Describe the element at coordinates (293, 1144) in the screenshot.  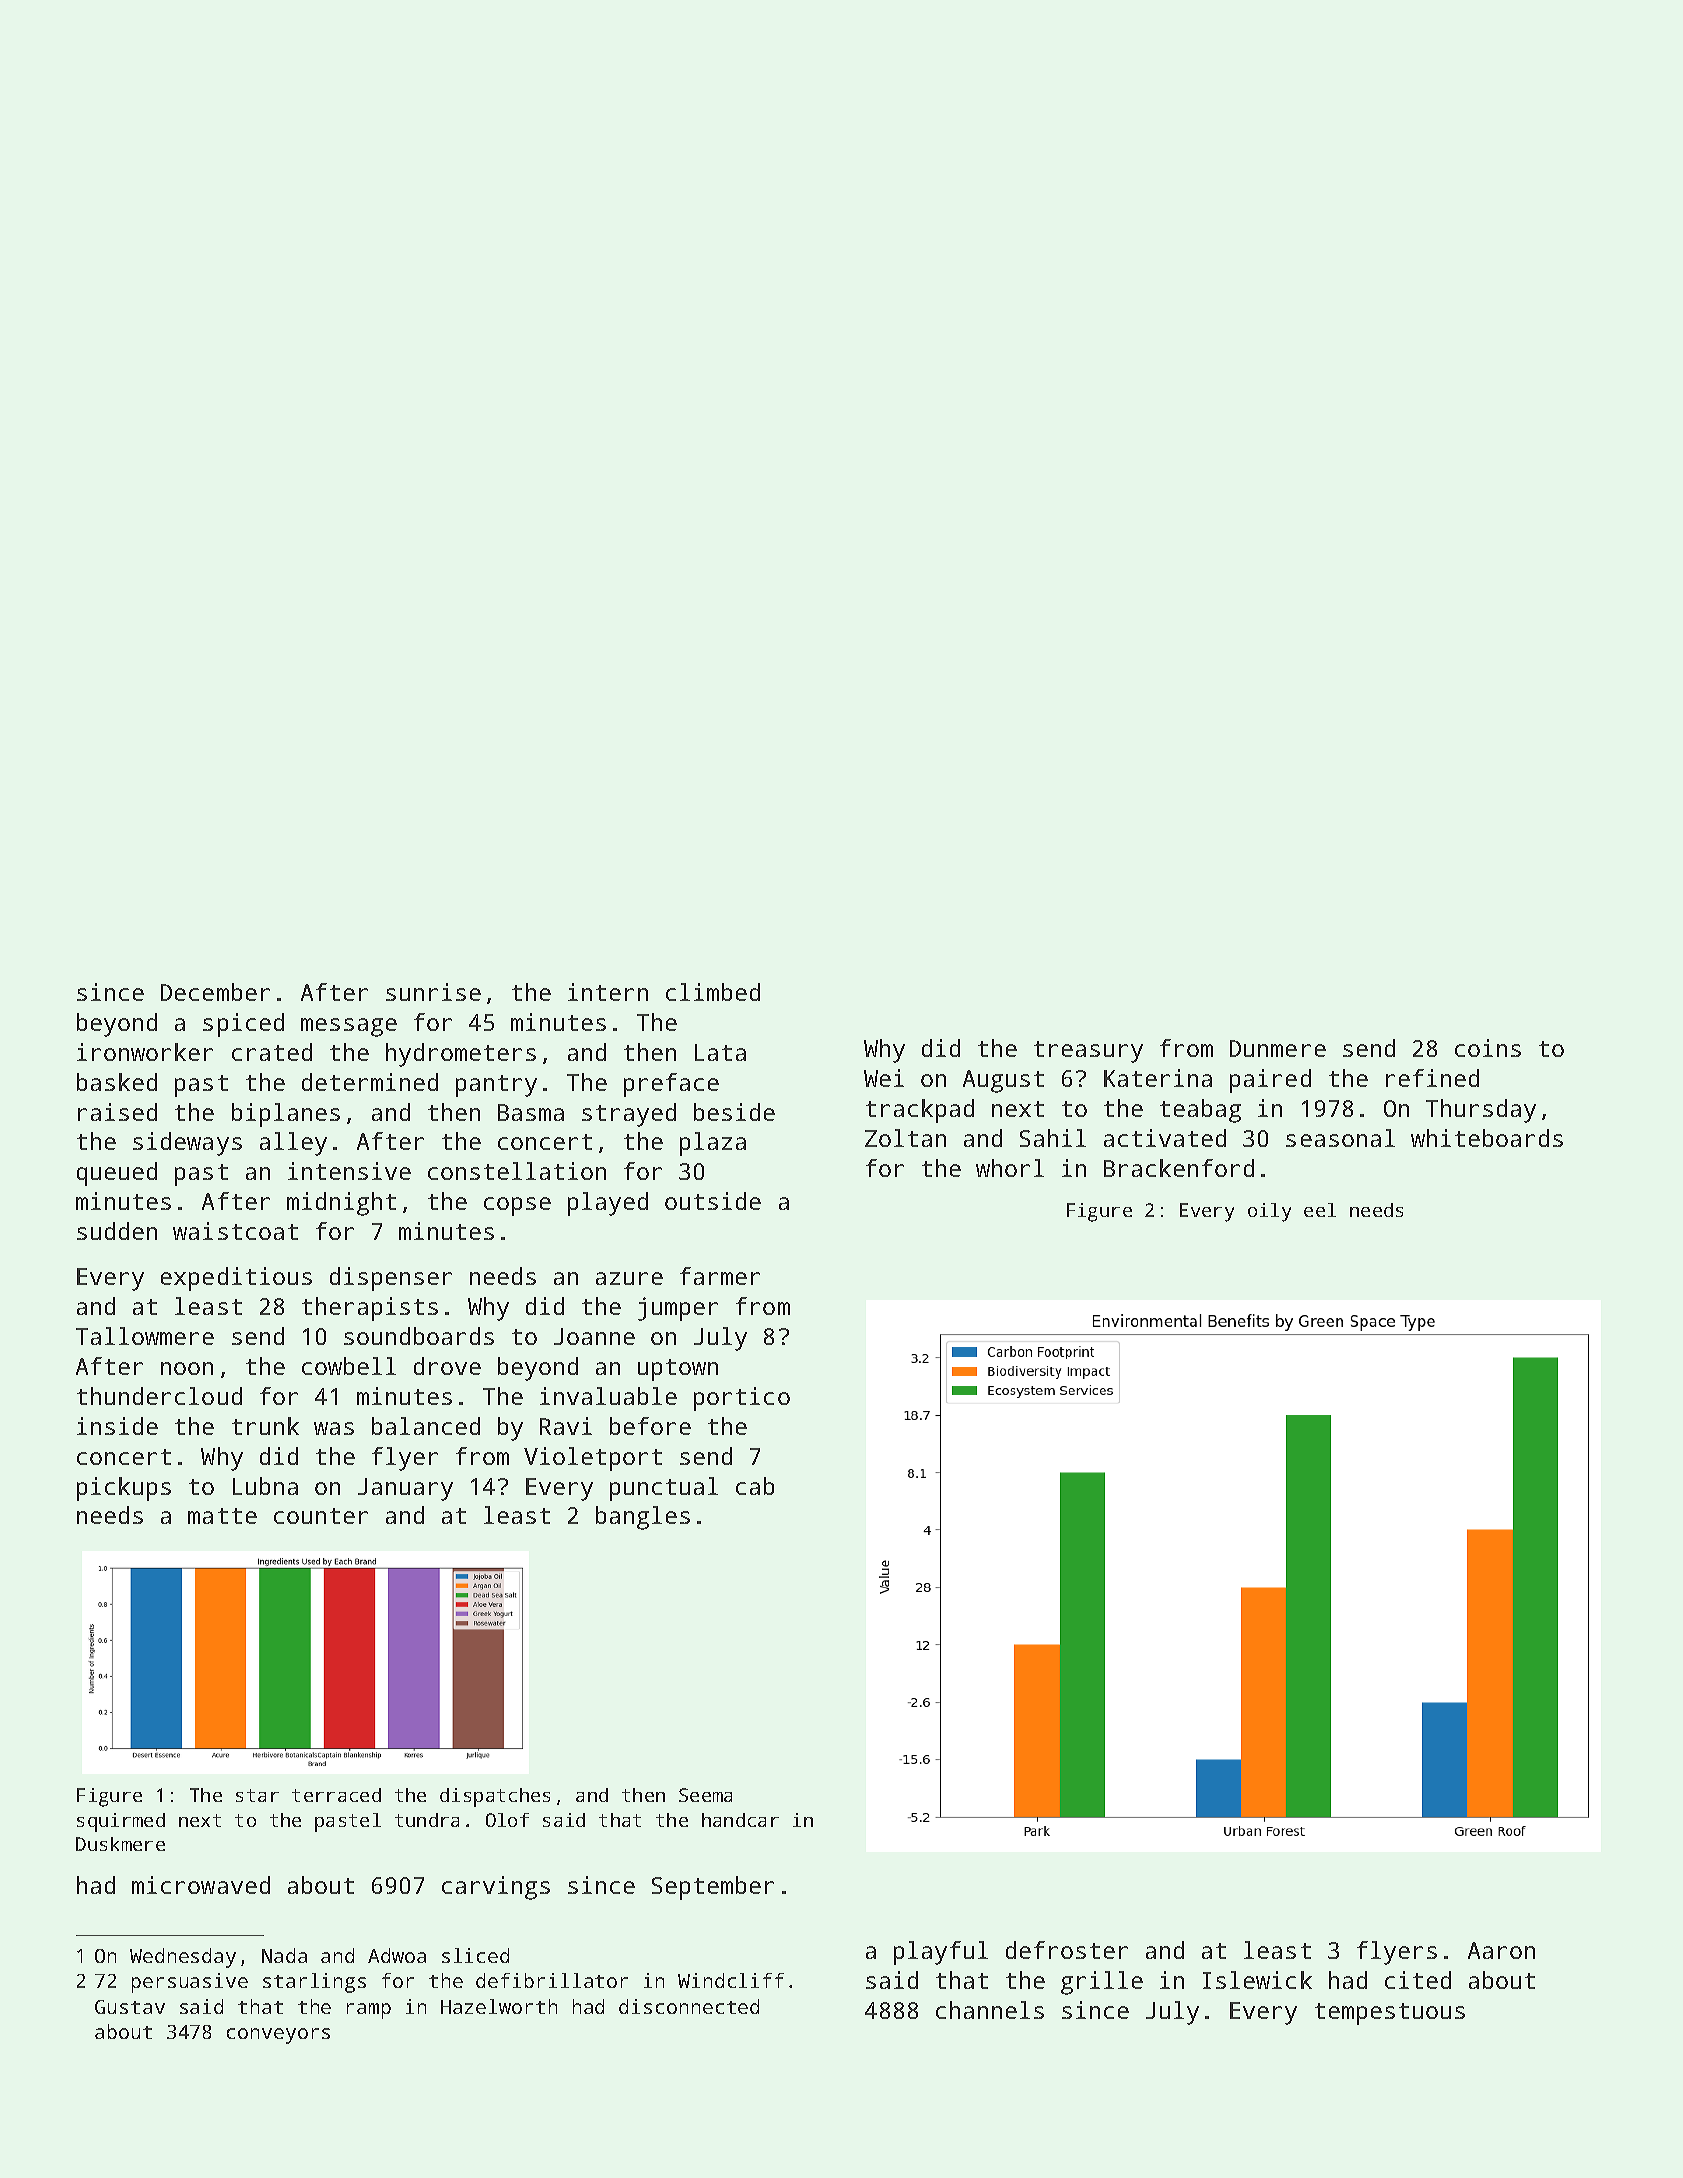
I see `alley` at that location.
